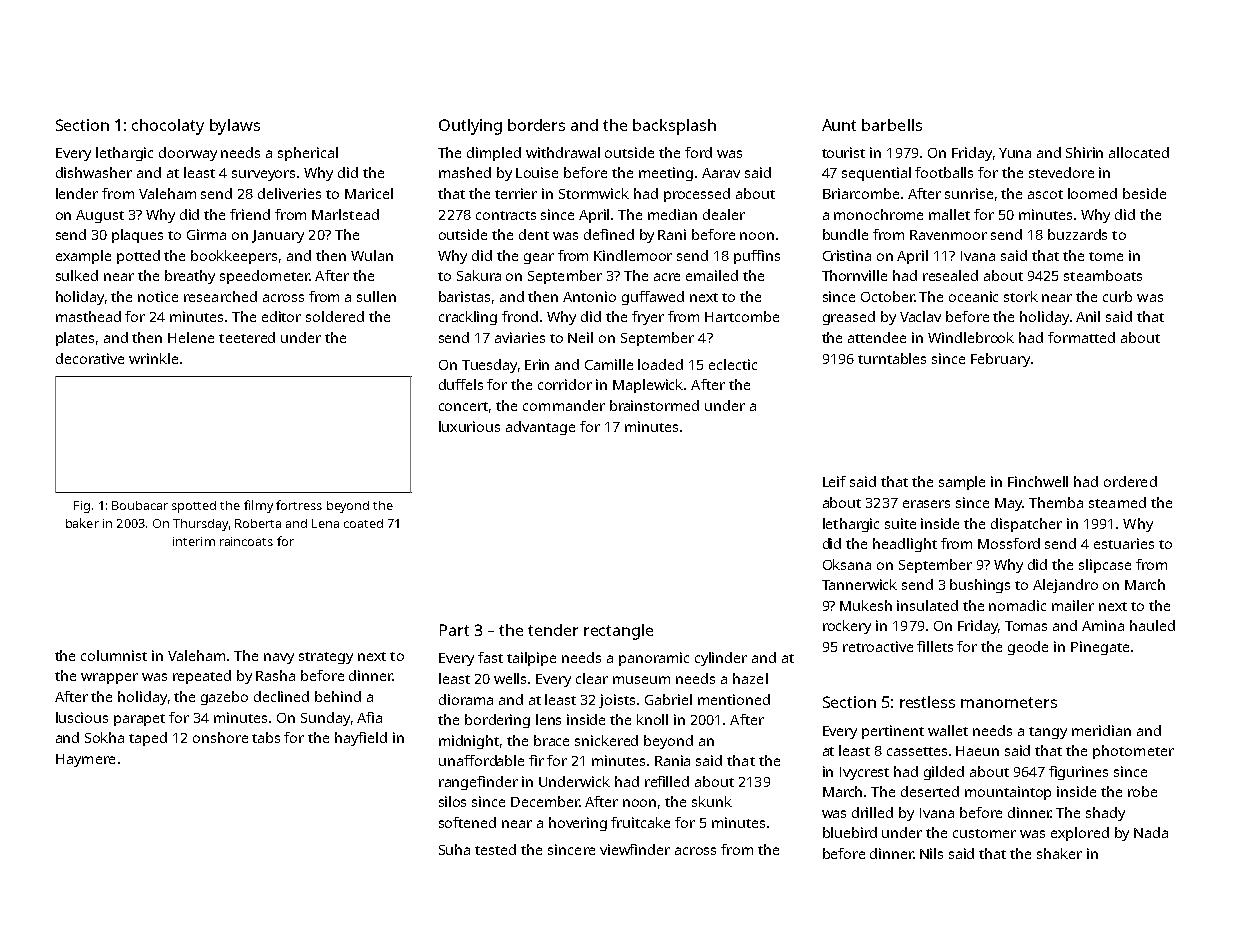  Describe the element at coordinates (1124, 543) in the screenshot. I see `estuaries` at that location.
